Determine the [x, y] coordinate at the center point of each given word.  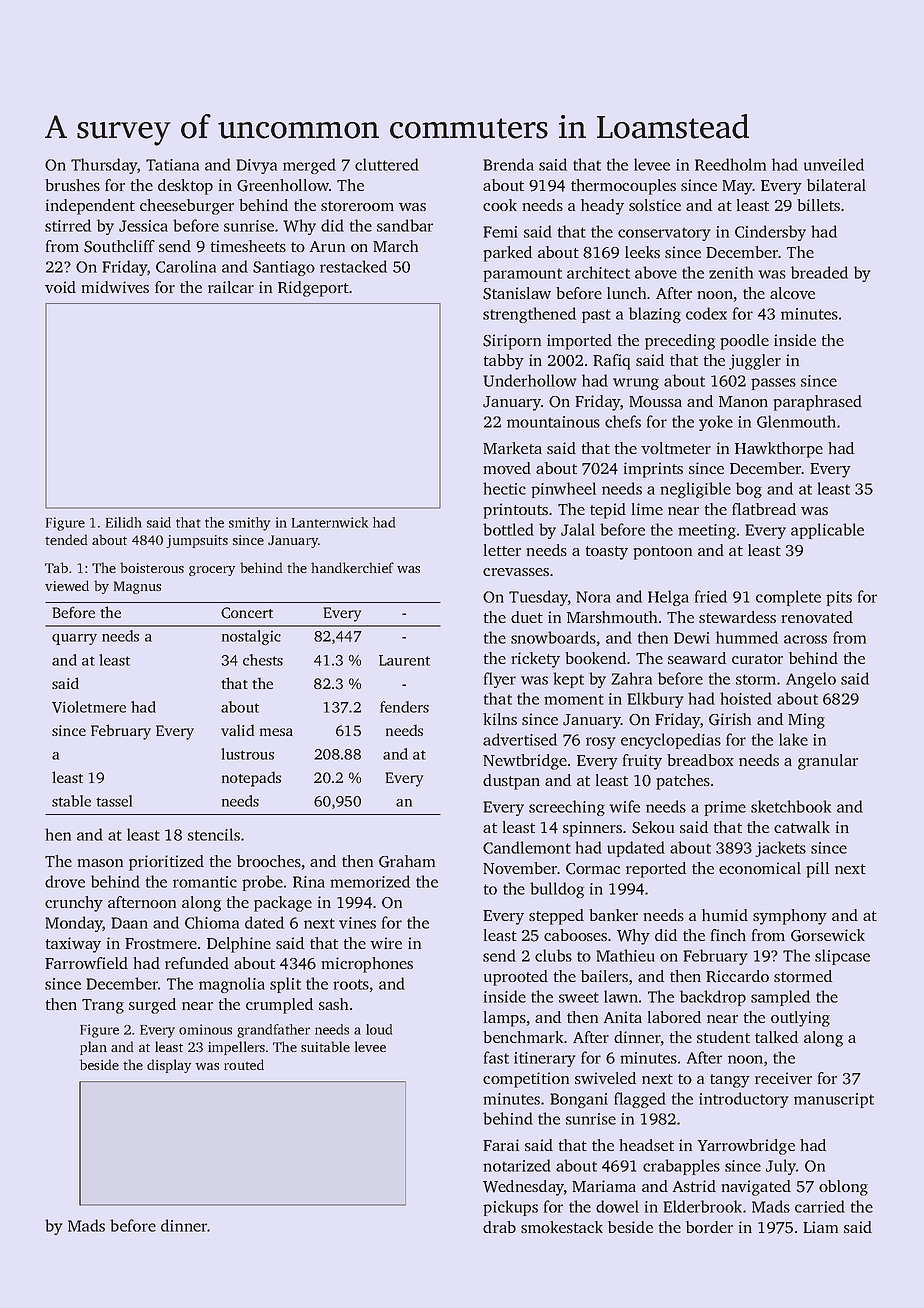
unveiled [834, 164]
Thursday [104, 166]
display [169, 1066]
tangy [730, 1081]
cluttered [387, 164]
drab [499, 1227]
